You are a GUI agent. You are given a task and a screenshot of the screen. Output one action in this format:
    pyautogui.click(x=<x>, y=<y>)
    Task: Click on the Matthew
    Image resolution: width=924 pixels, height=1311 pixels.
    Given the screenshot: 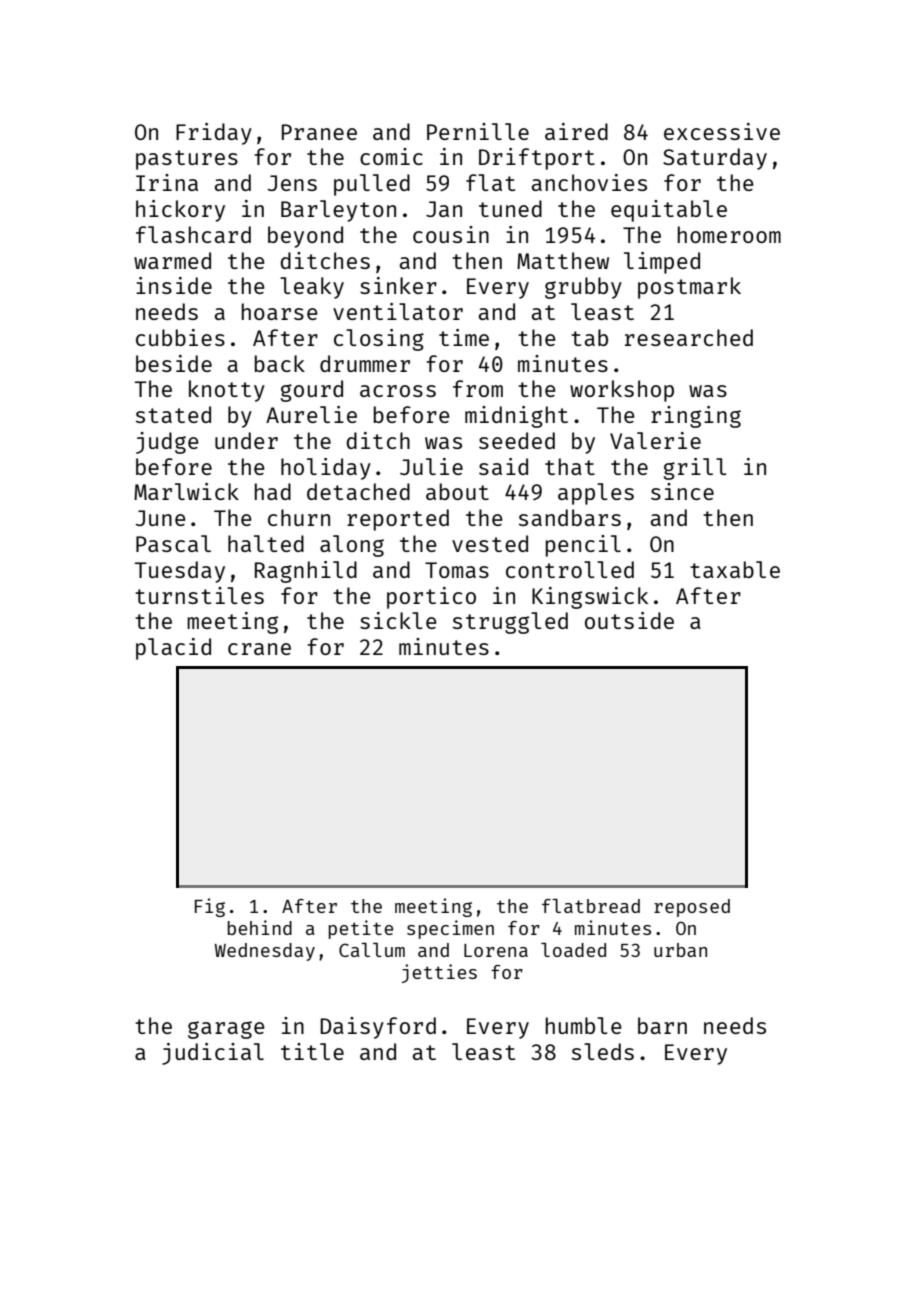 What is the action you would take?
    pyautogui.click(x=563, y=260)
